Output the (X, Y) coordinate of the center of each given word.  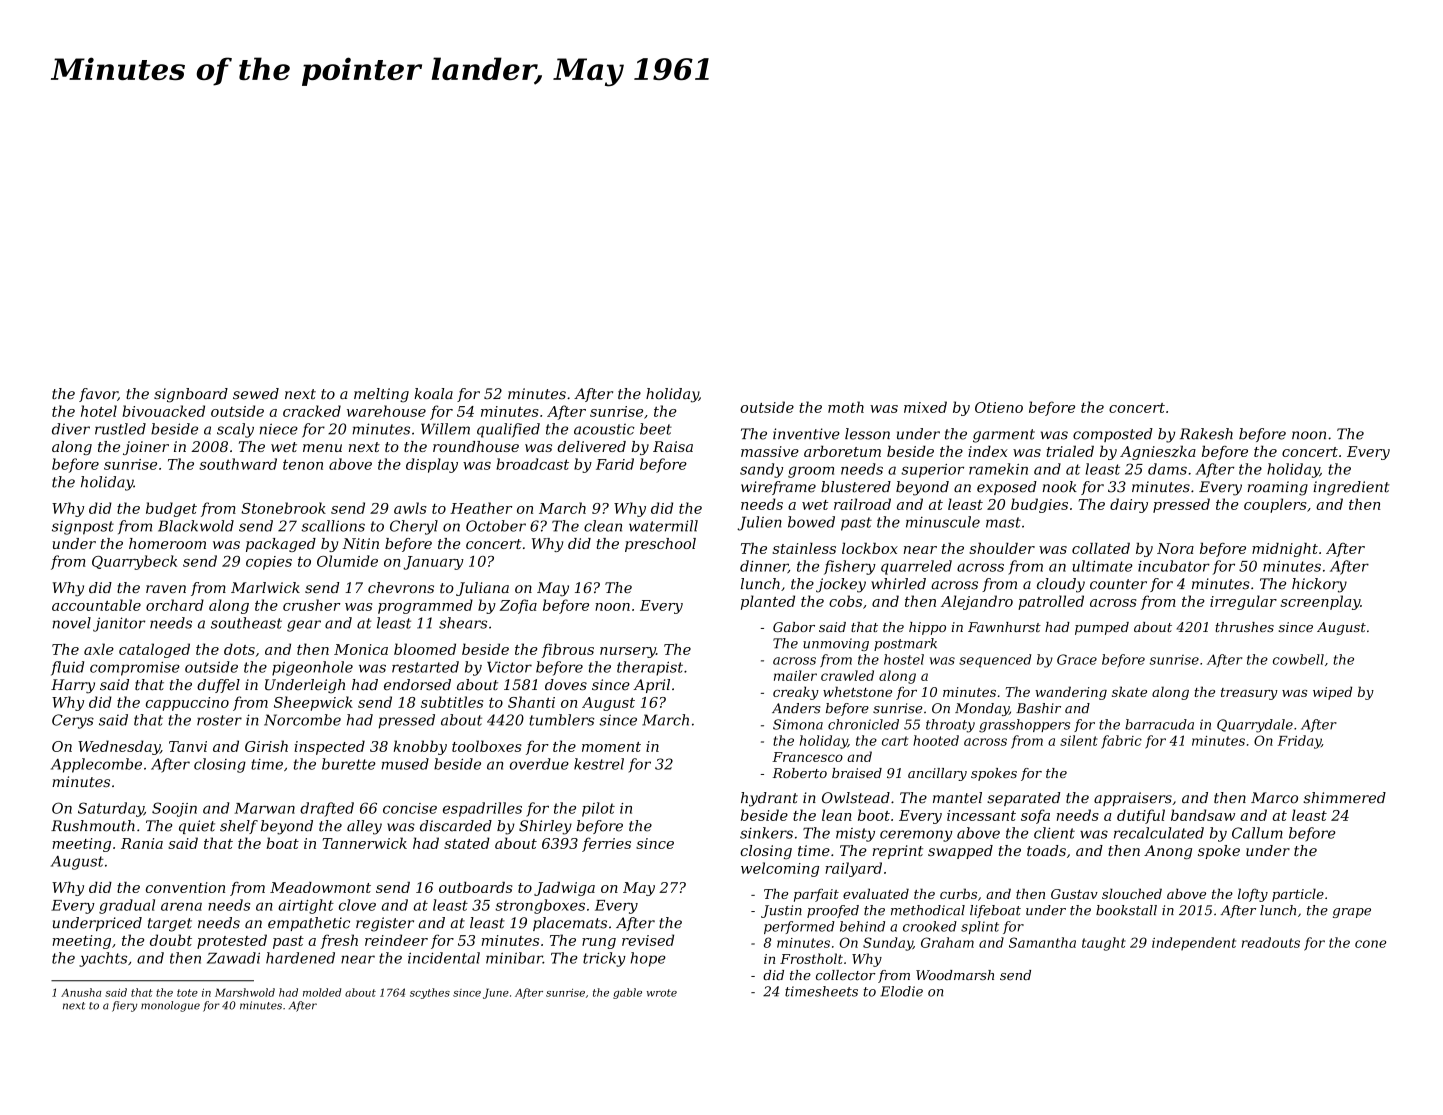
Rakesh (1206, 434)
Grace (1077, 659)
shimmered (1344, 798)
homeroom (167, 543)
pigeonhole (312, 668)
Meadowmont (320, 887)
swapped (960, 852)
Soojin (174, 809)
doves (566, 684)
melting (381, 395)
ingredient (1351, 488)
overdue (539, 764)
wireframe (778, 488)
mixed (925, 407)
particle (1298, 895)
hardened (300, 958)
